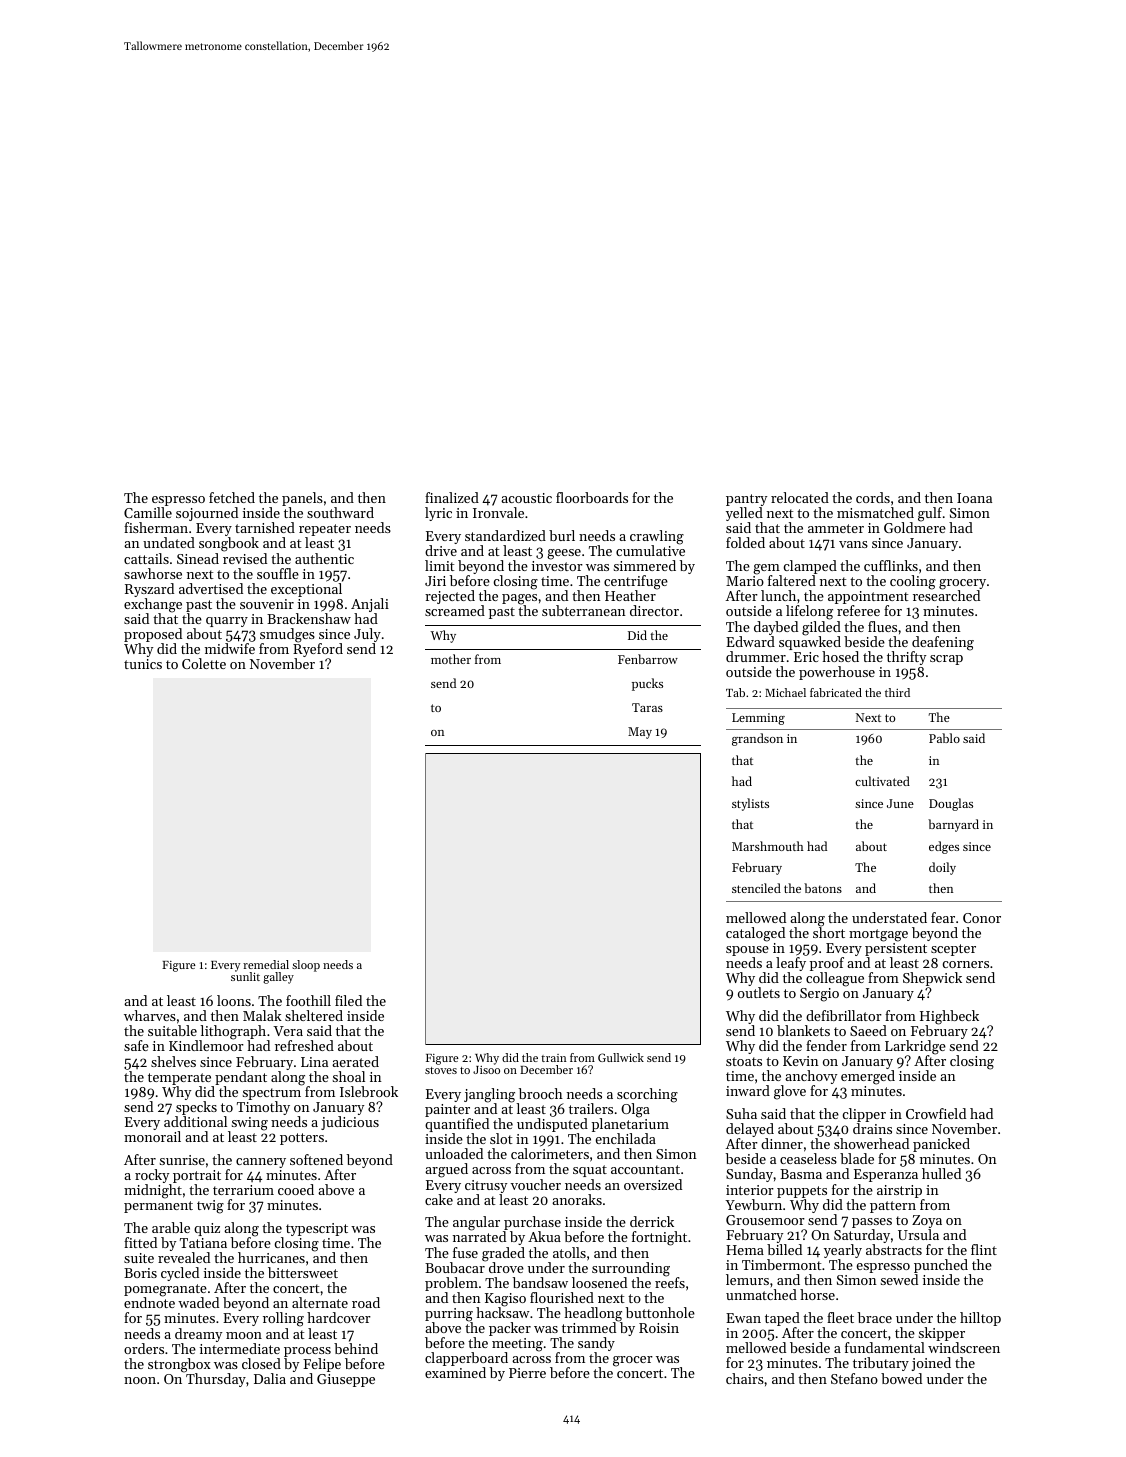 The height and width of the image is (1457, 1126). Describe the element at coordinates (517, 1345) in the image. I see `meeting` at that location.
